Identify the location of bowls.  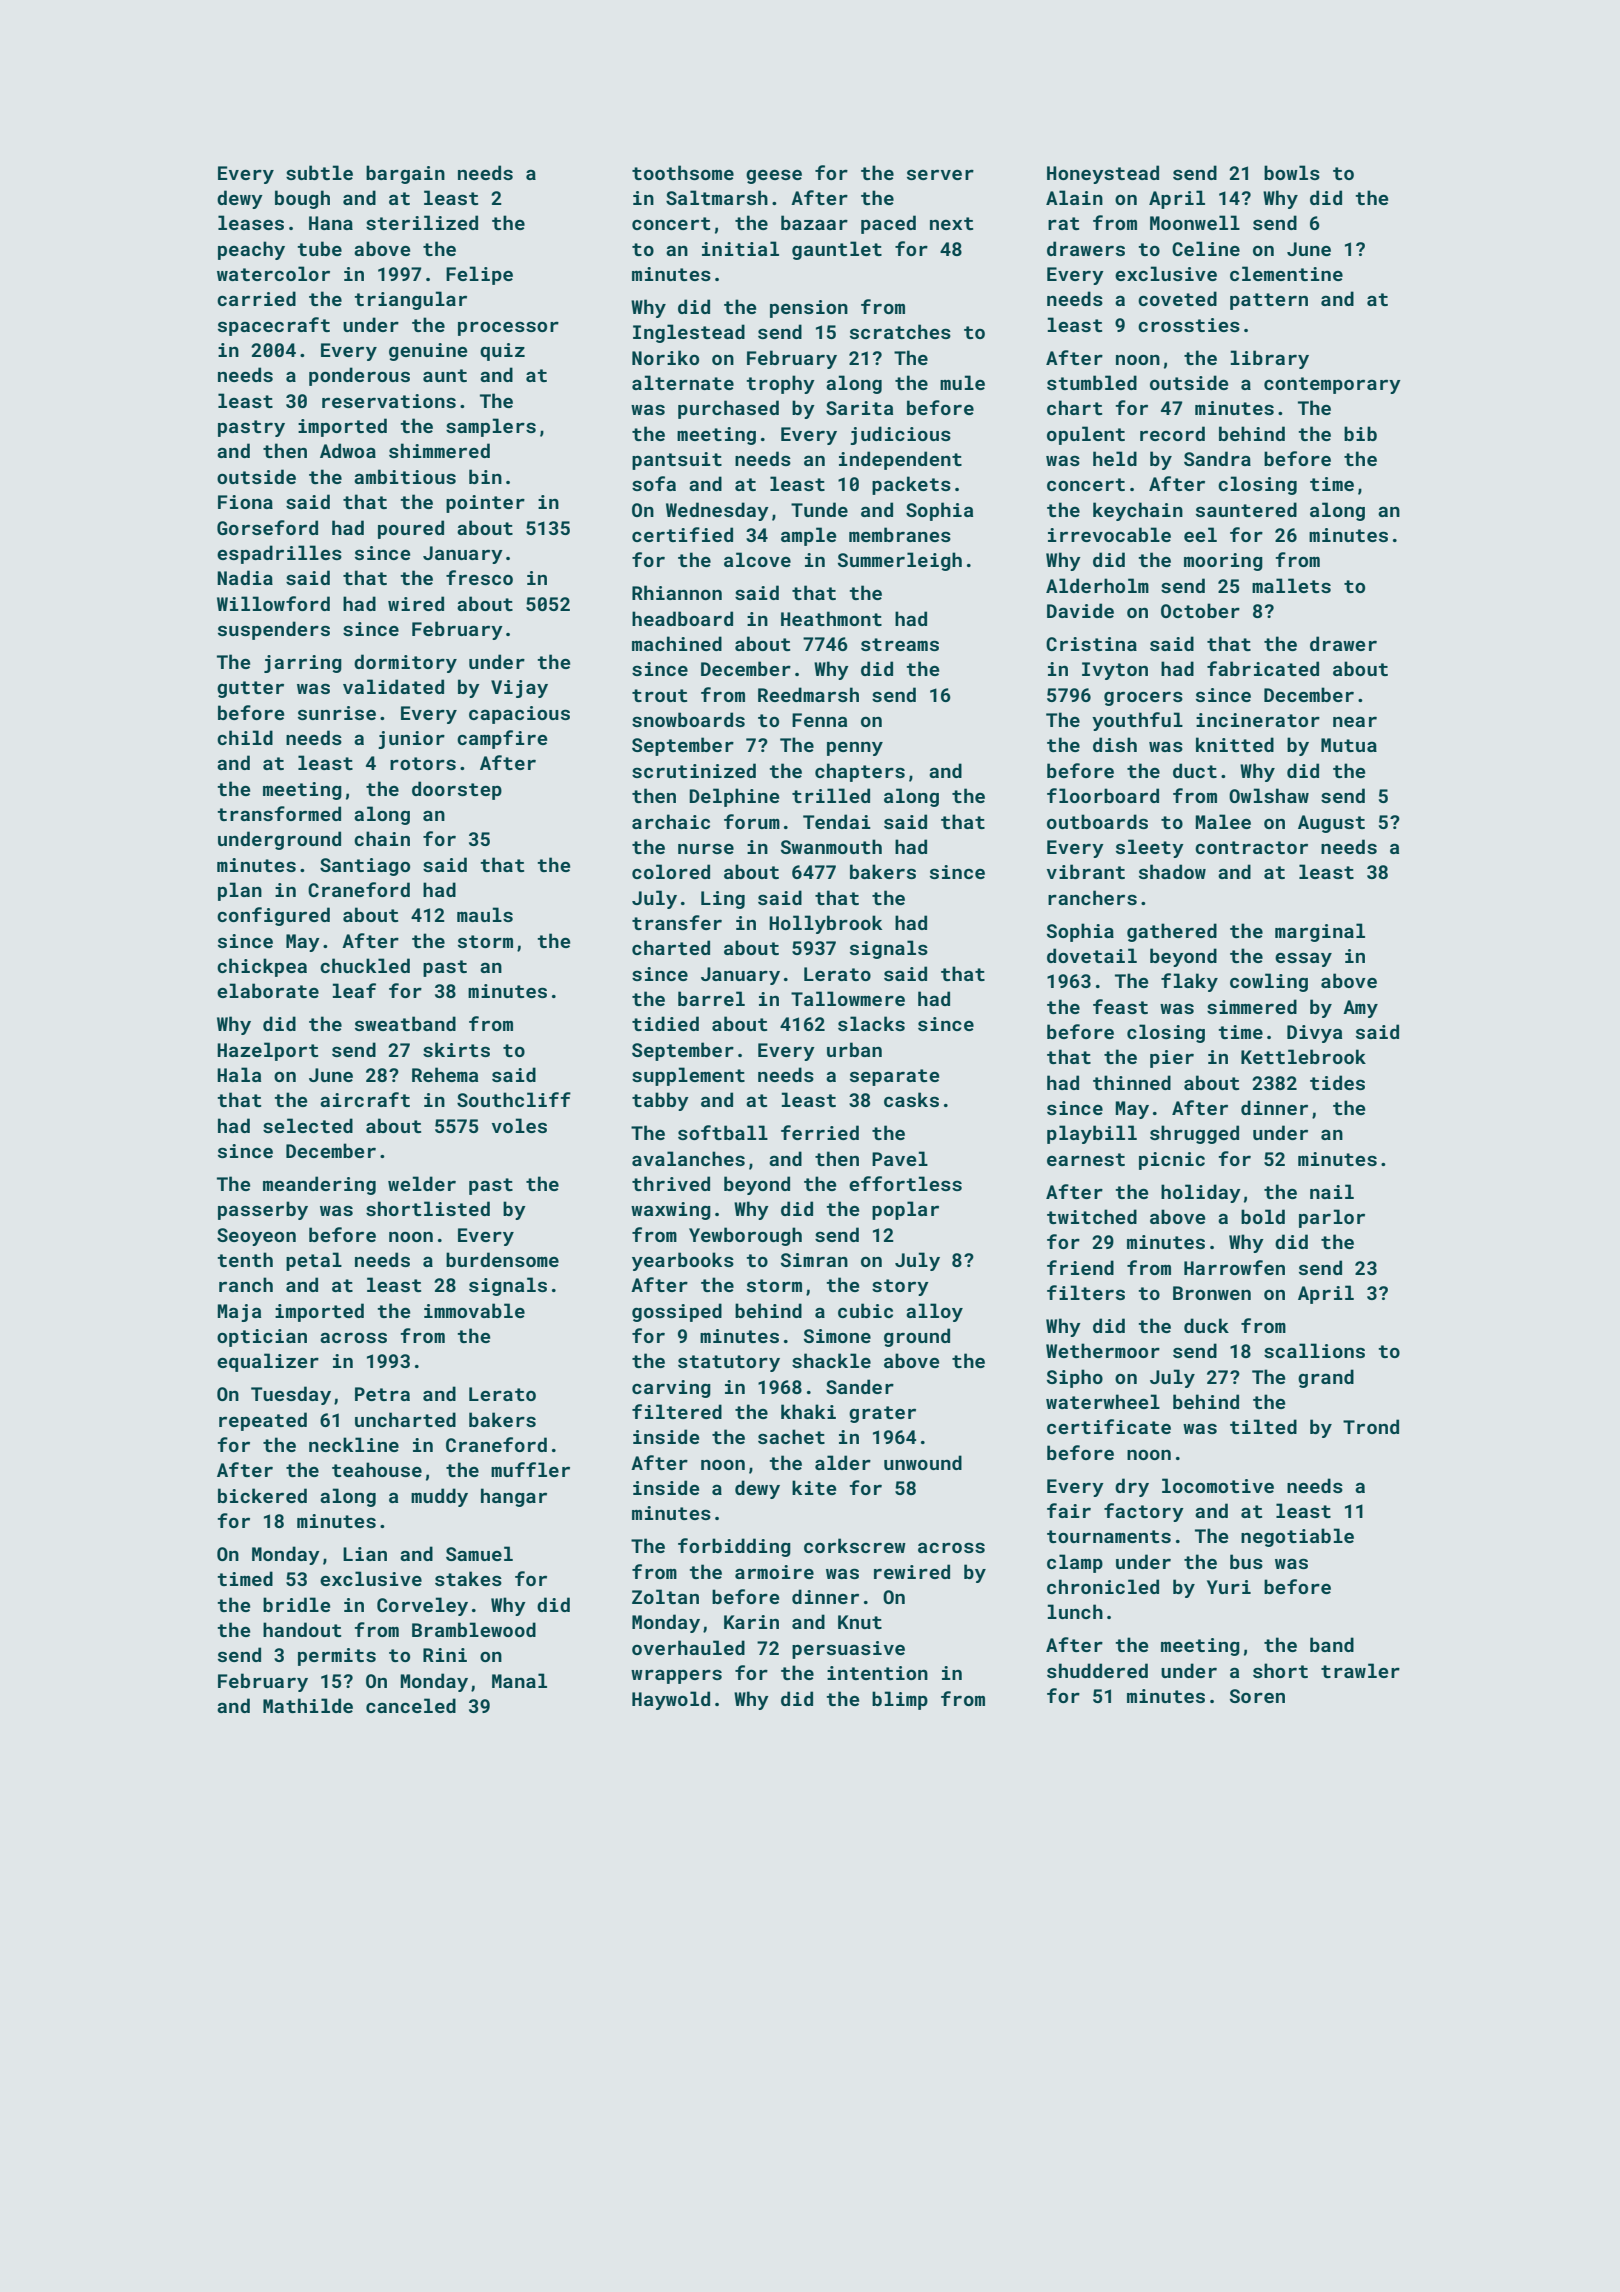
(1292, 172).
